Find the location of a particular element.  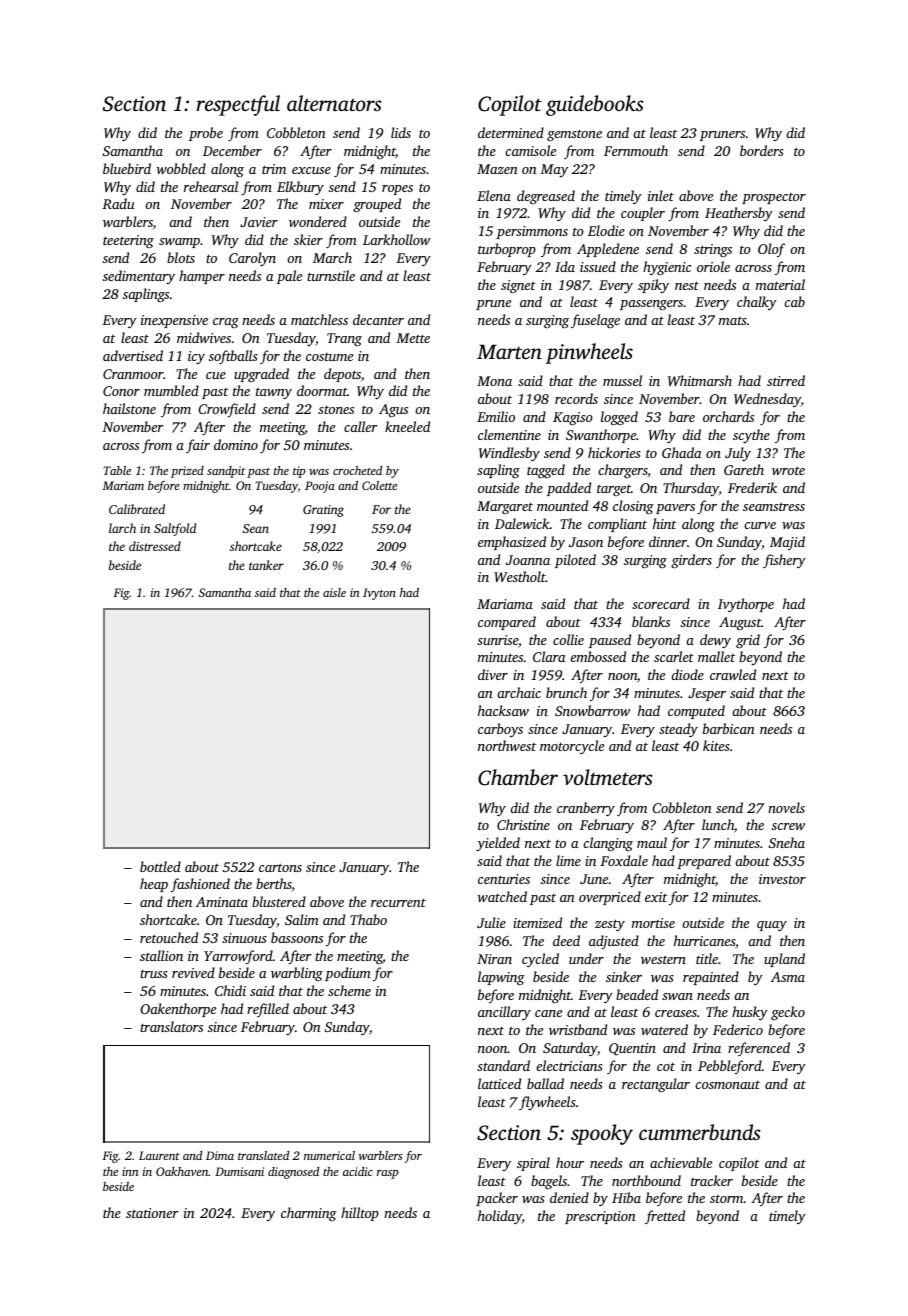

carboys is located at coordinates (500, 730).
